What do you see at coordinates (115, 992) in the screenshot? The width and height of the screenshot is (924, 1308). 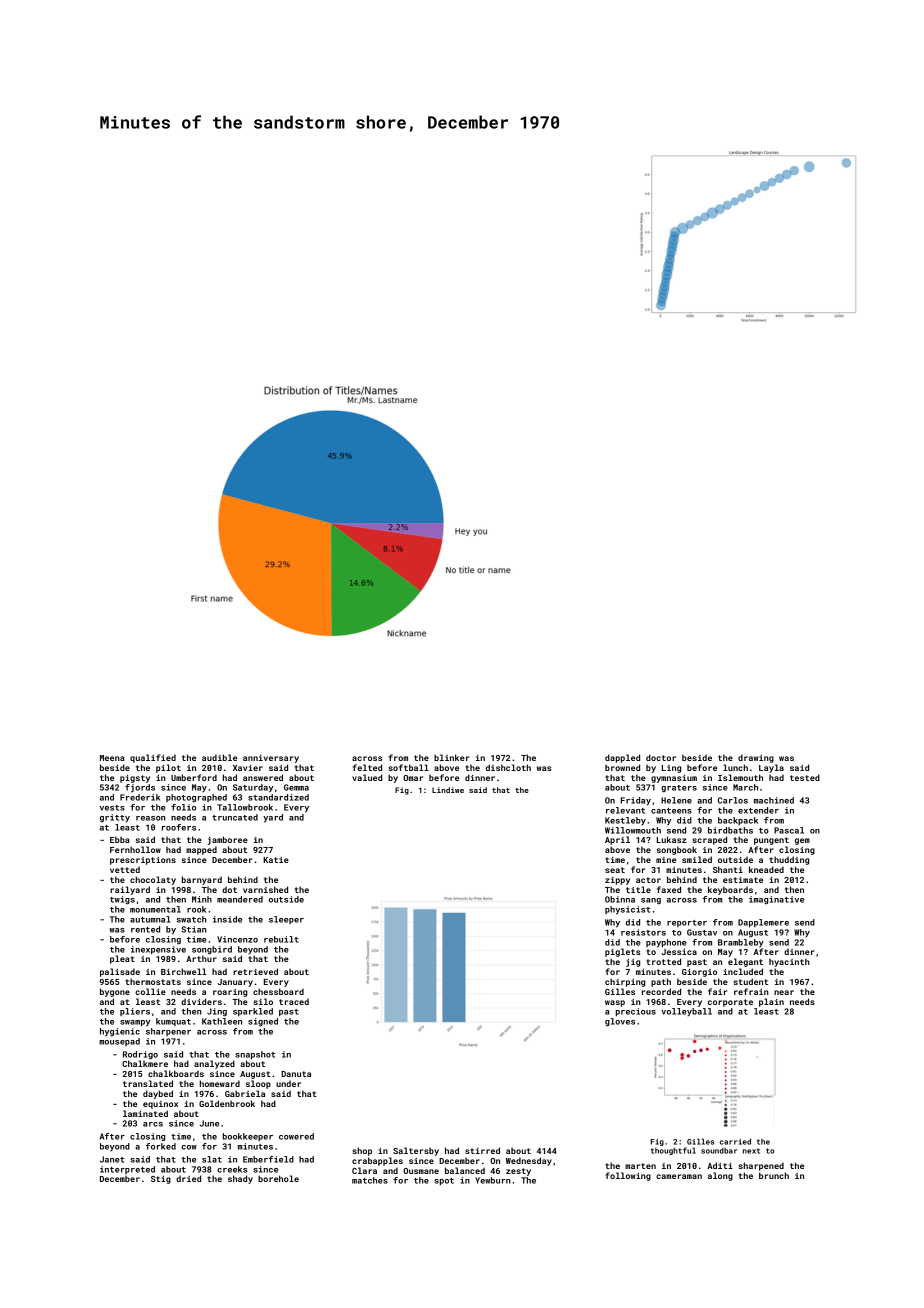 I see `bygone` at bounding box center [115, 992].
